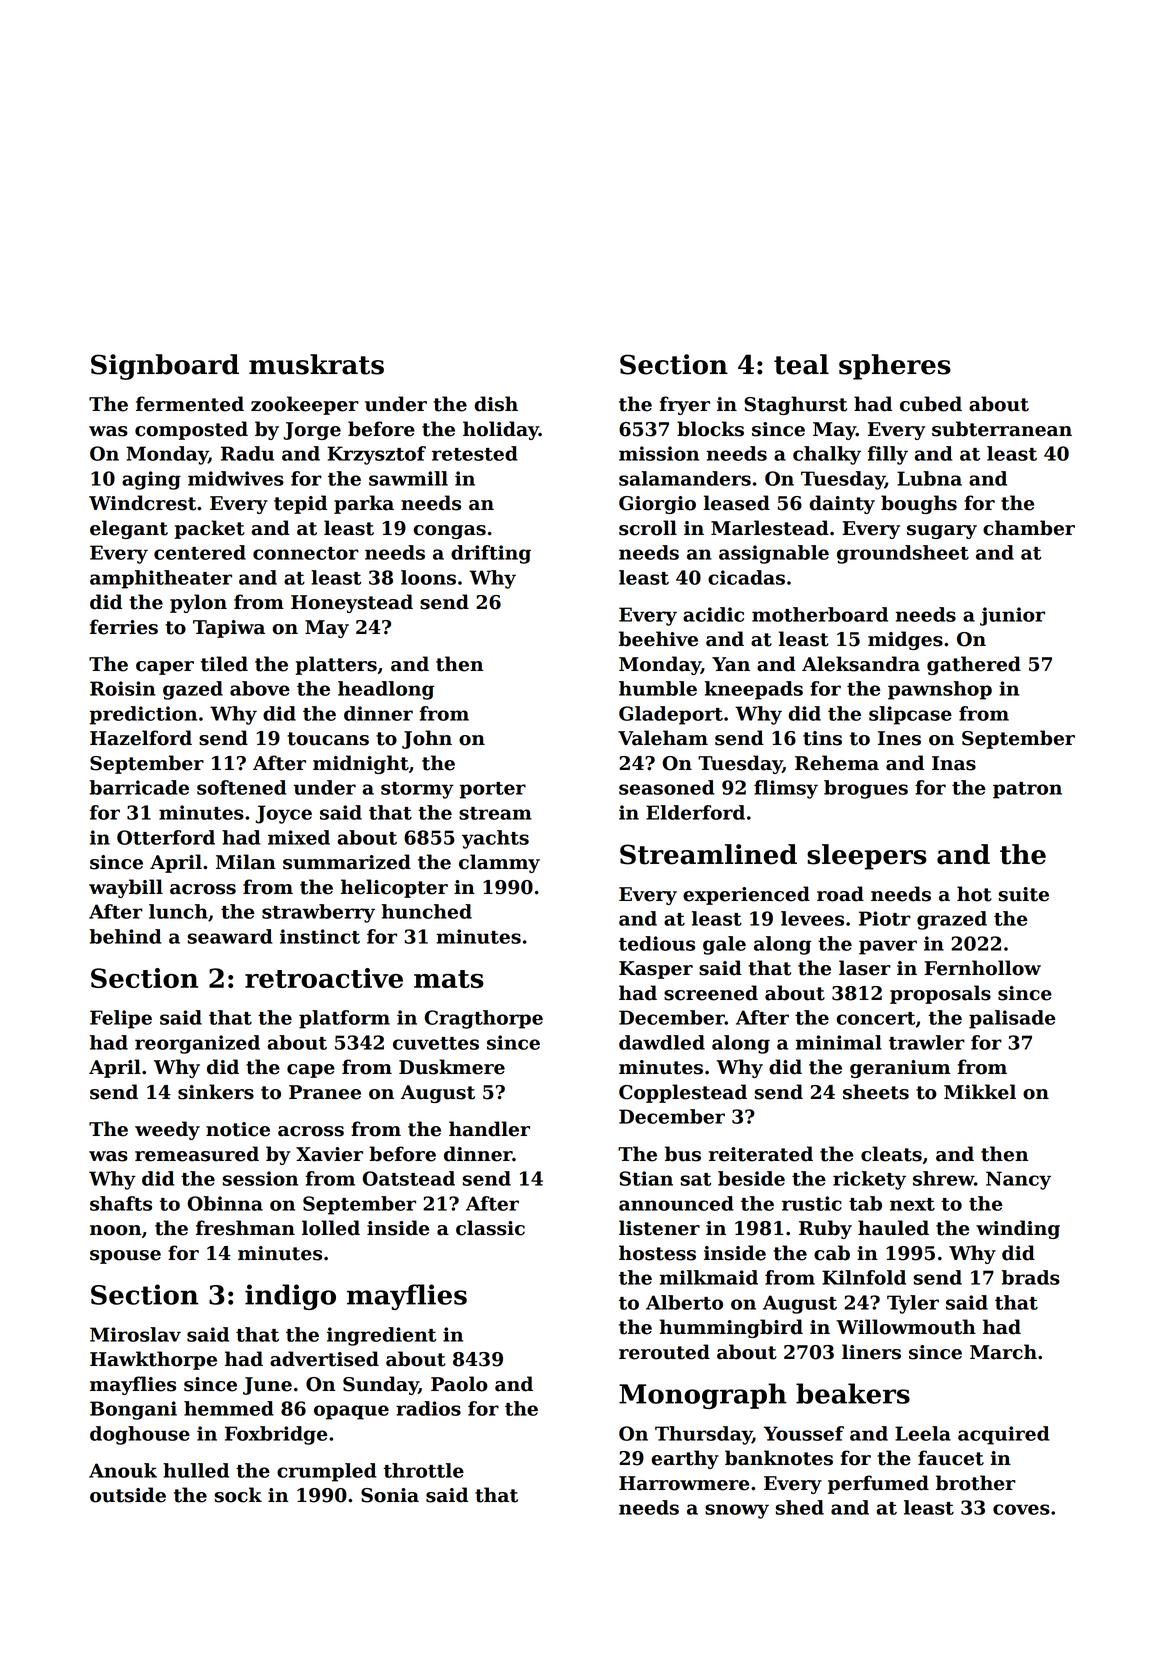 This screenshot has width=1165, height=1654. I want to click on Mikkel, so click(980, 1092).
